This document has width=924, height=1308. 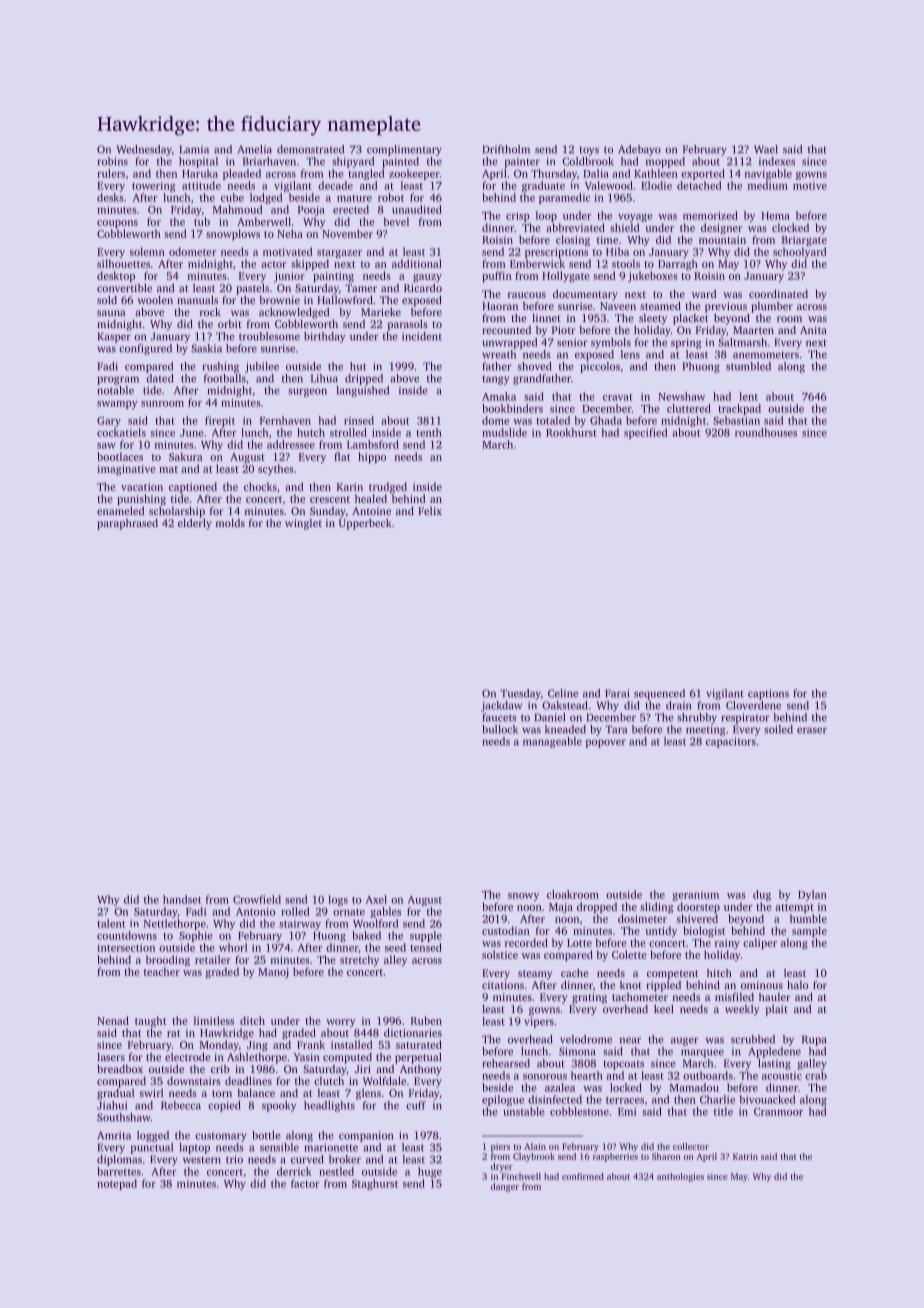 I want to click on danger, so click(x=505, y=1187).
